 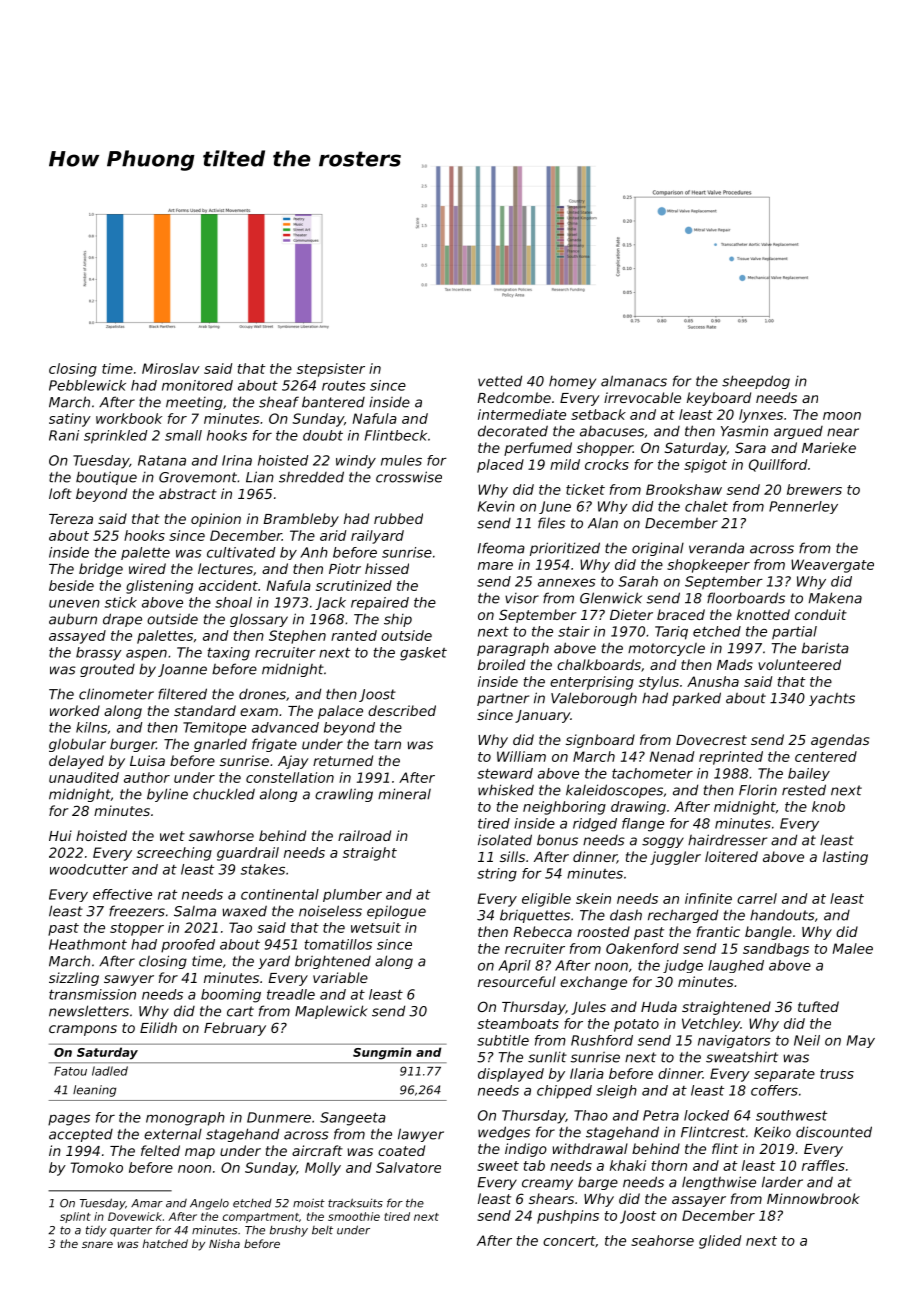 I want to click on palace, so click(x=340, y=712).
